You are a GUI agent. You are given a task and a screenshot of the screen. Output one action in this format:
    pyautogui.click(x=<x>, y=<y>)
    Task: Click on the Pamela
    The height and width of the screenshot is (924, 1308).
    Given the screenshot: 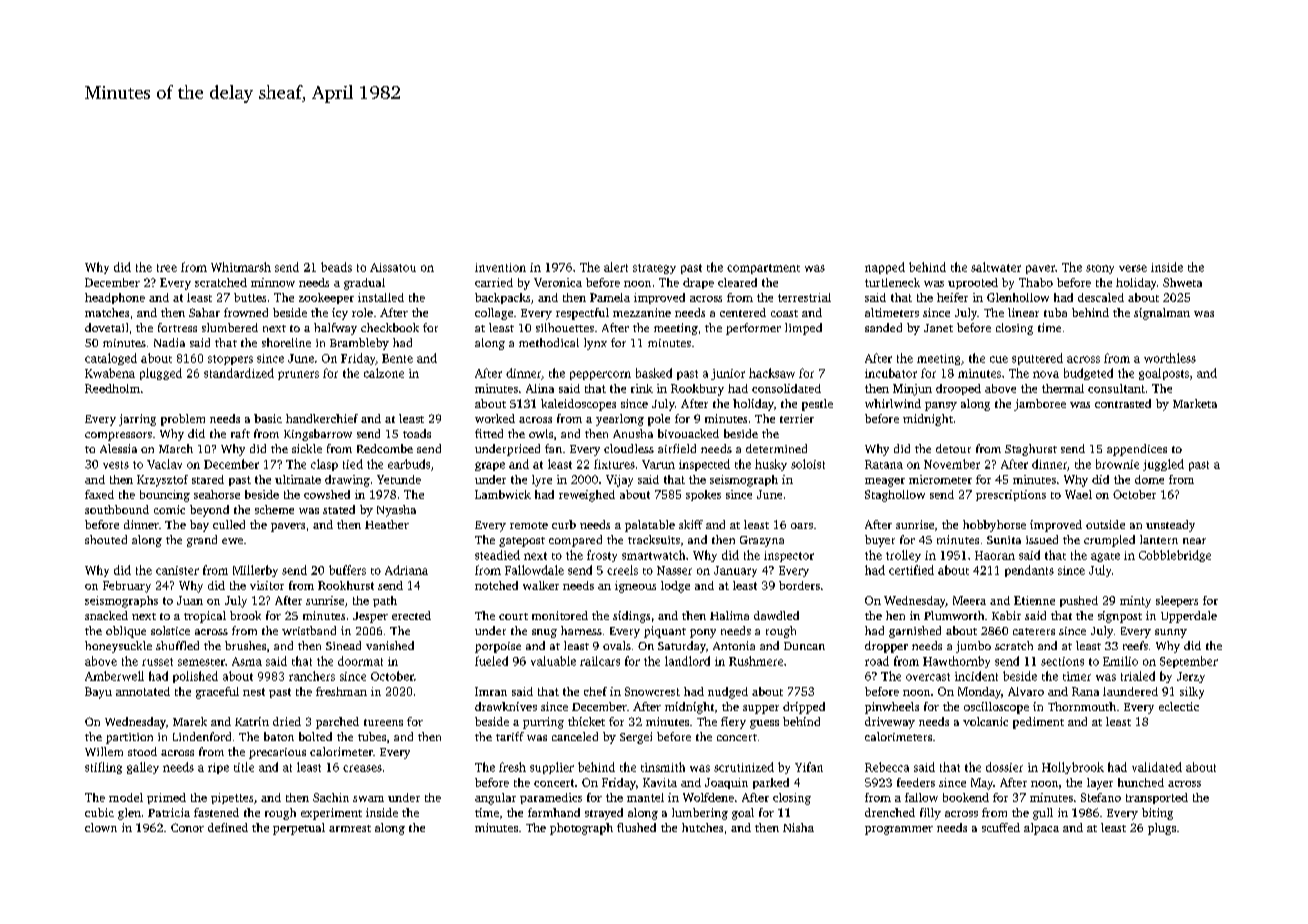 What is the action you would take?
    pyautogui.click(x=610, y=297)
